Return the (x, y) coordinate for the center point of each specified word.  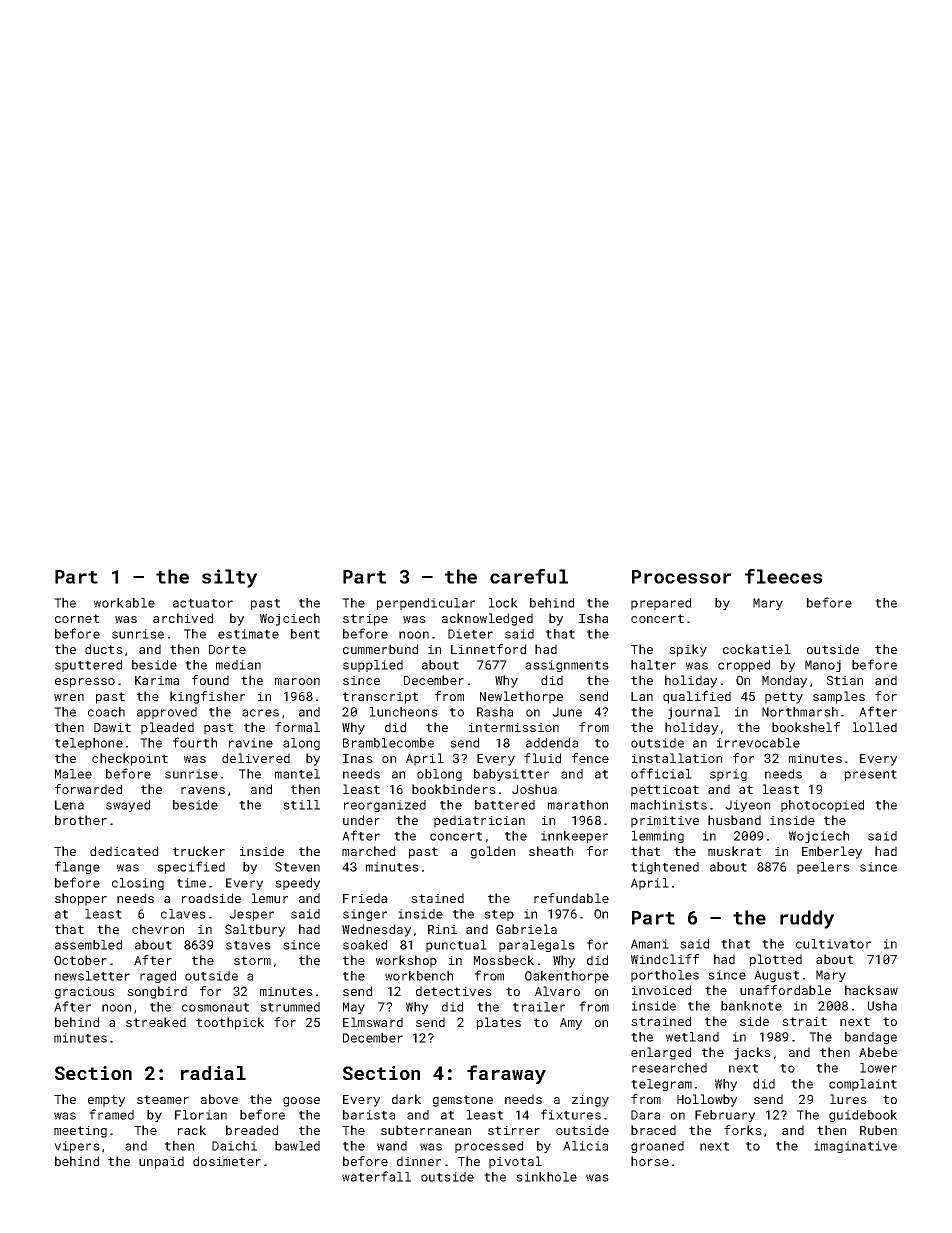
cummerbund (380, 649)
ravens (203, 790)
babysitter (511, 775)
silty (229, 578)
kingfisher (207, 697)
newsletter (92, 976)
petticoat (665, 791)
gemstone (463, 1101)
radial (213, 1073)
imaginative (855, 1147)
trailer (539, 1007)
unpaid (161, 1162)
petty (784, 698)
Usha (882, 1006)
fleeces (783, 576)
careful (529, 576)
